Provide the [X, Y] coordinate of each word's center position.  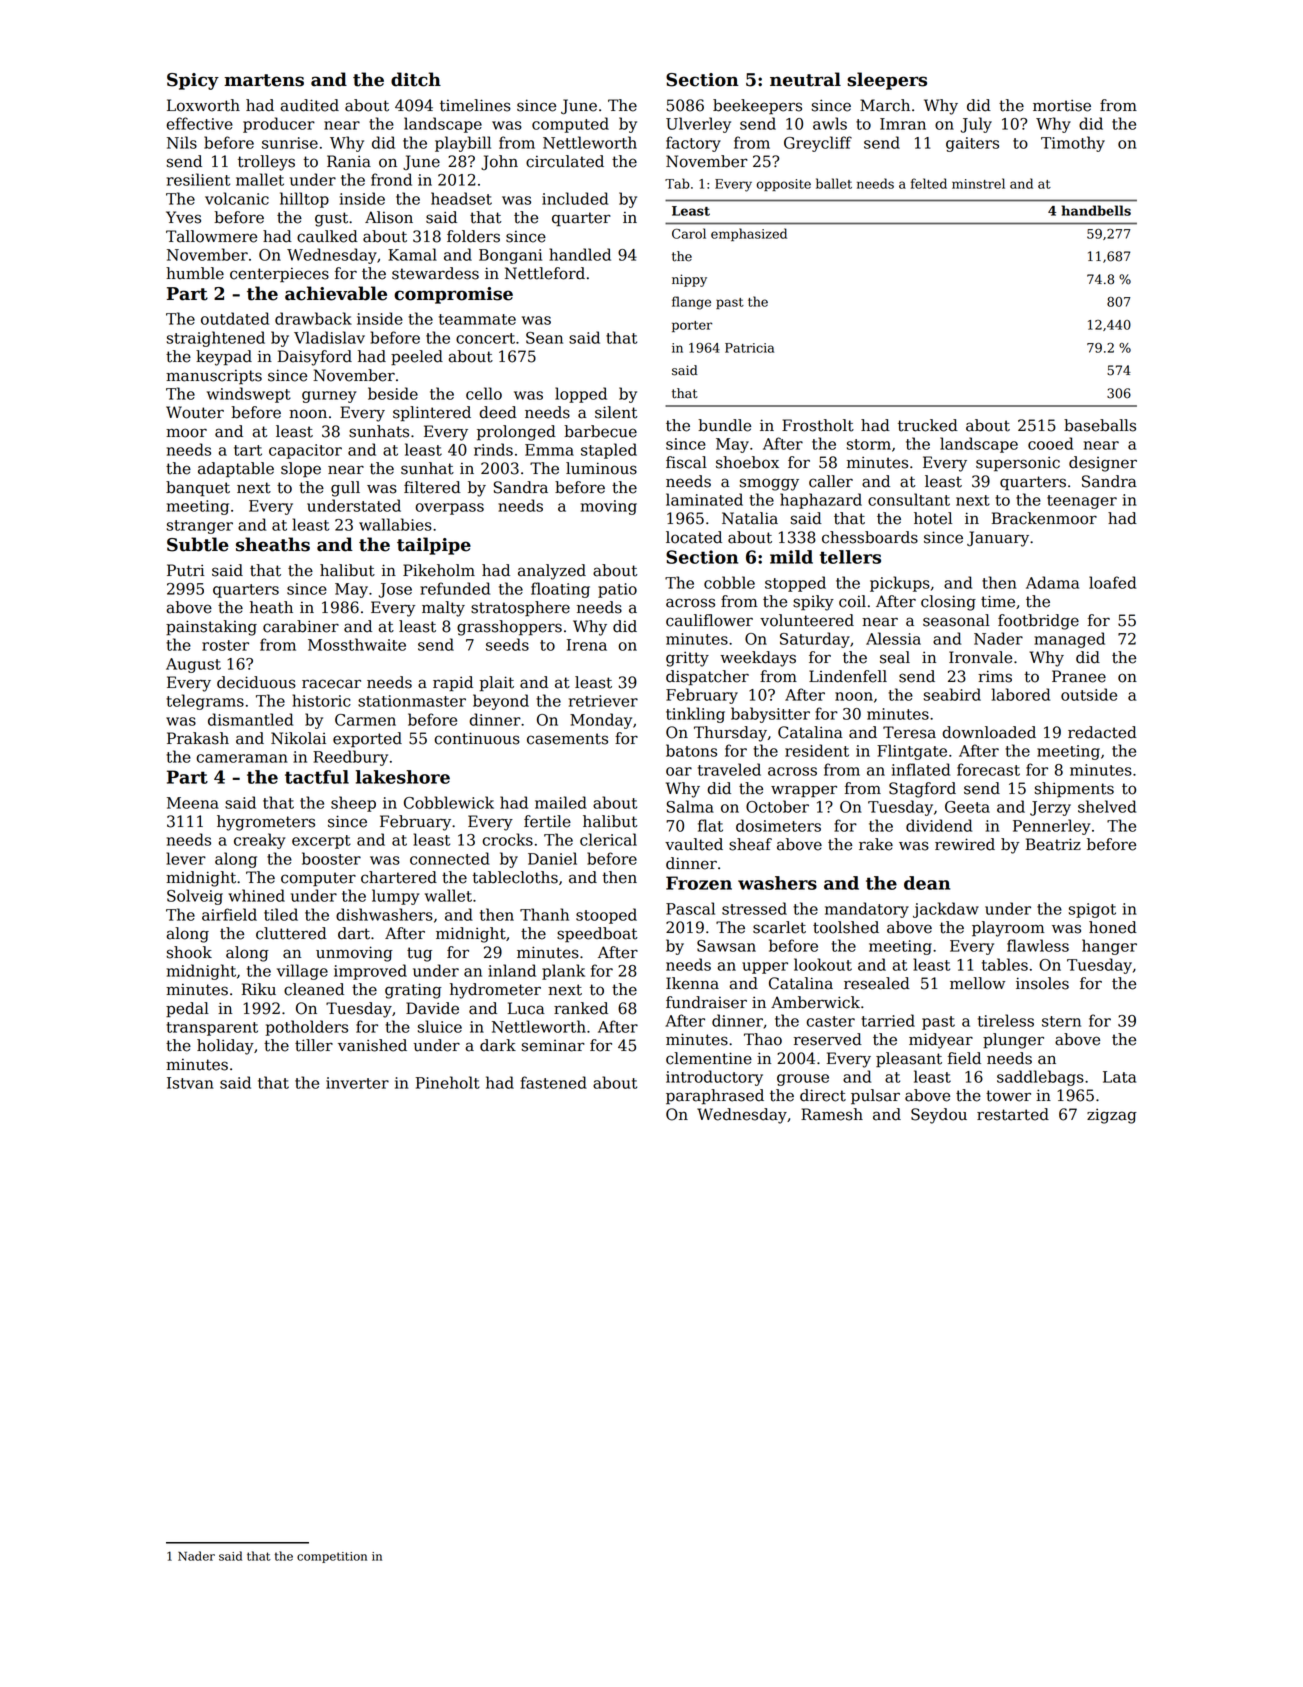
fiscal [686, 462]
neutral [805, 79]
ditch [416, 79]
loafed [1112, 582]
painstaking [211, 628]
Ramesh [832, 1114]
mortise [1062, 105]
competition [332, 1557]
